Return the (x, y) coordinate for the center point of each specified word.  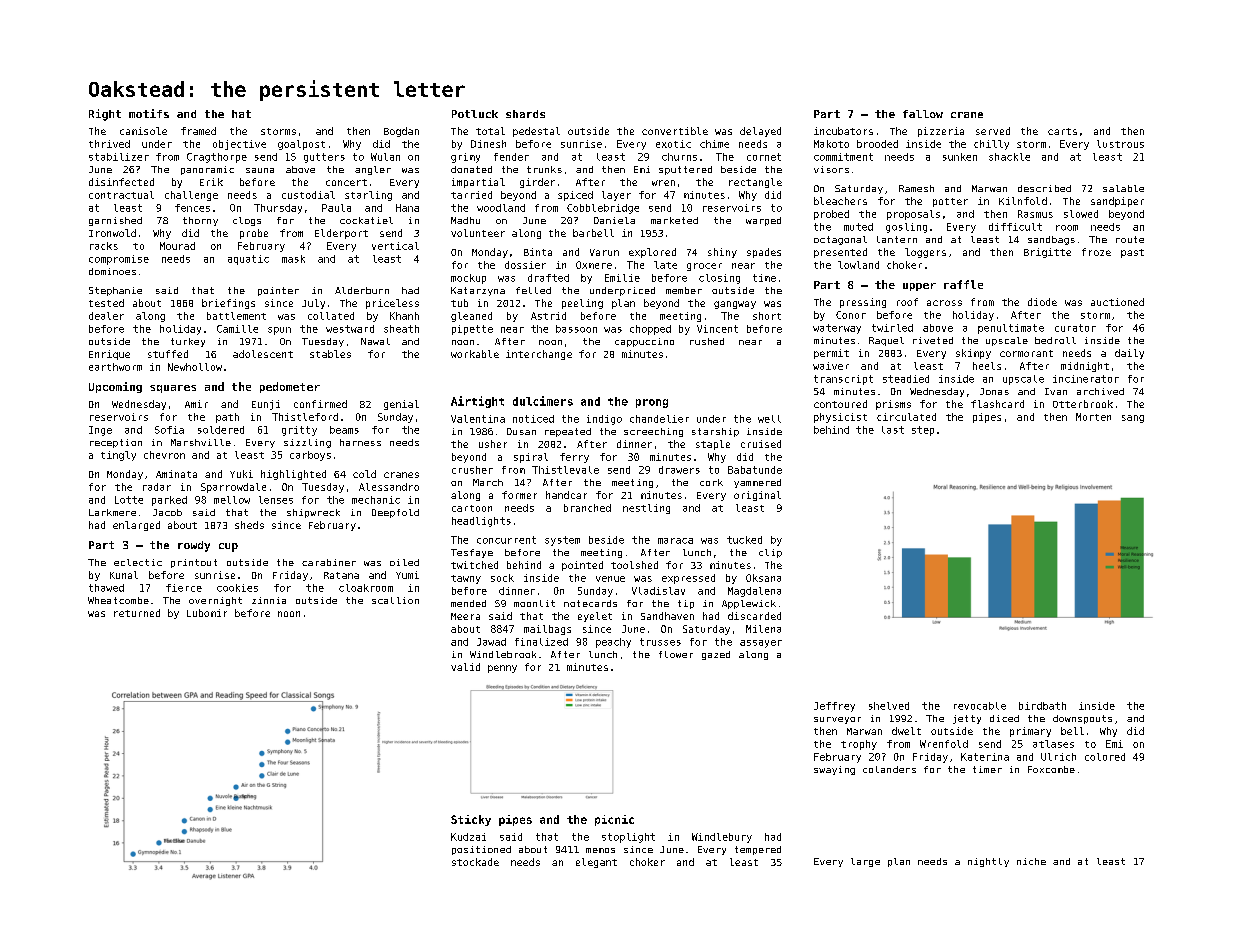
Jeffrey (834, 707)
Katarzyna (478, 291)
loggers (925, 253)
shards (525, 114)
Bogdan (401, 132)
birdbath (1042, 706)
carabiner (329, 562)
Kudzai (468, 837)
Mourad (177, 246)
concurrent (506, 540)
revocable (980, 706)
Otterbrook (1083, 404)
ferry (574, 458)
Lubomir (207, 613)
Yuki (241, 474)
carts (1062, 131)
